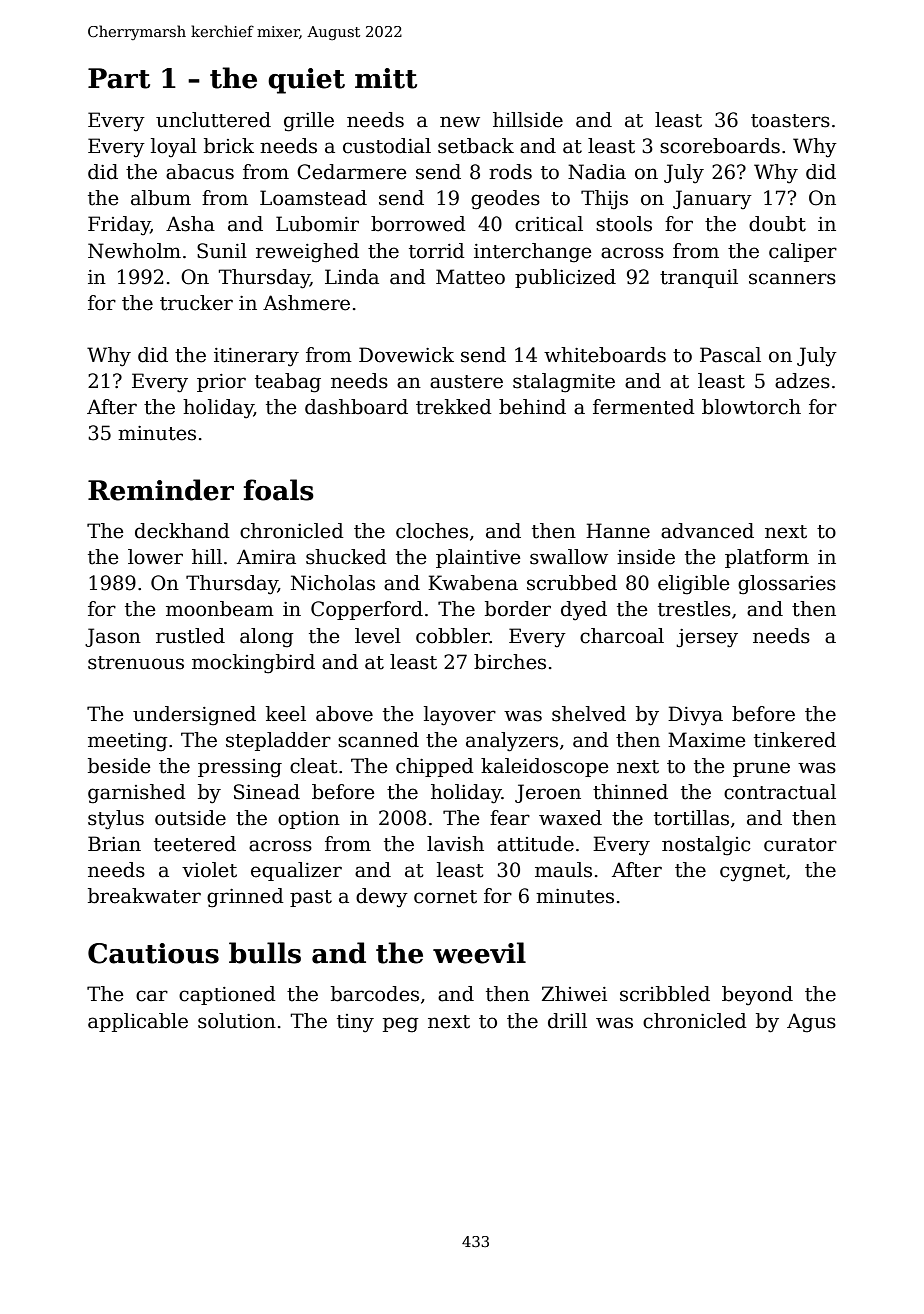  Describe the element at coordinates (128, 742) in the screenshot. I see `meeting` at that location.
